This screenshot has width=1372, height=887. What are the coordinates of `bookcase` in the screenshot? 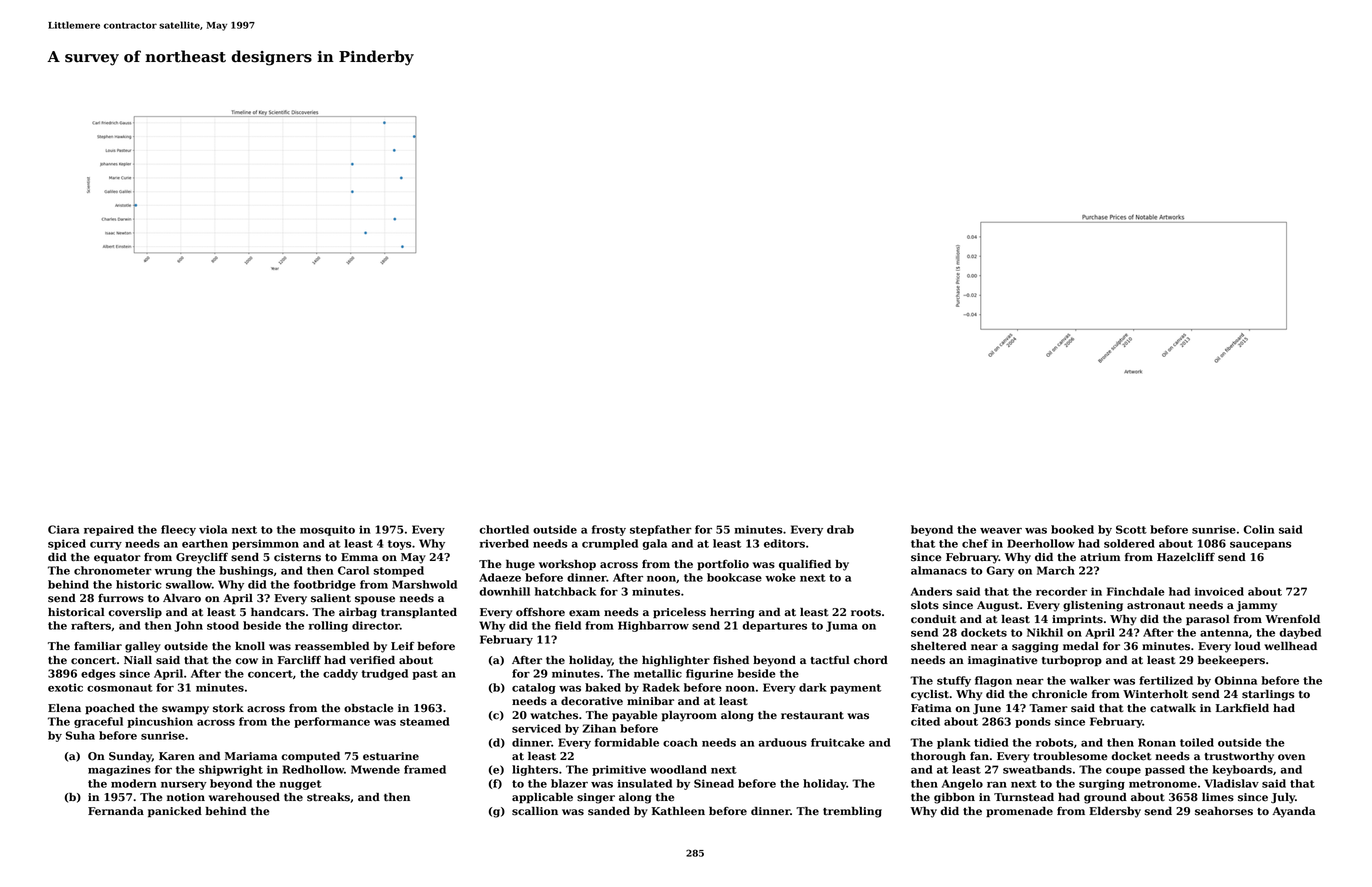 It's located at (734, 577).
